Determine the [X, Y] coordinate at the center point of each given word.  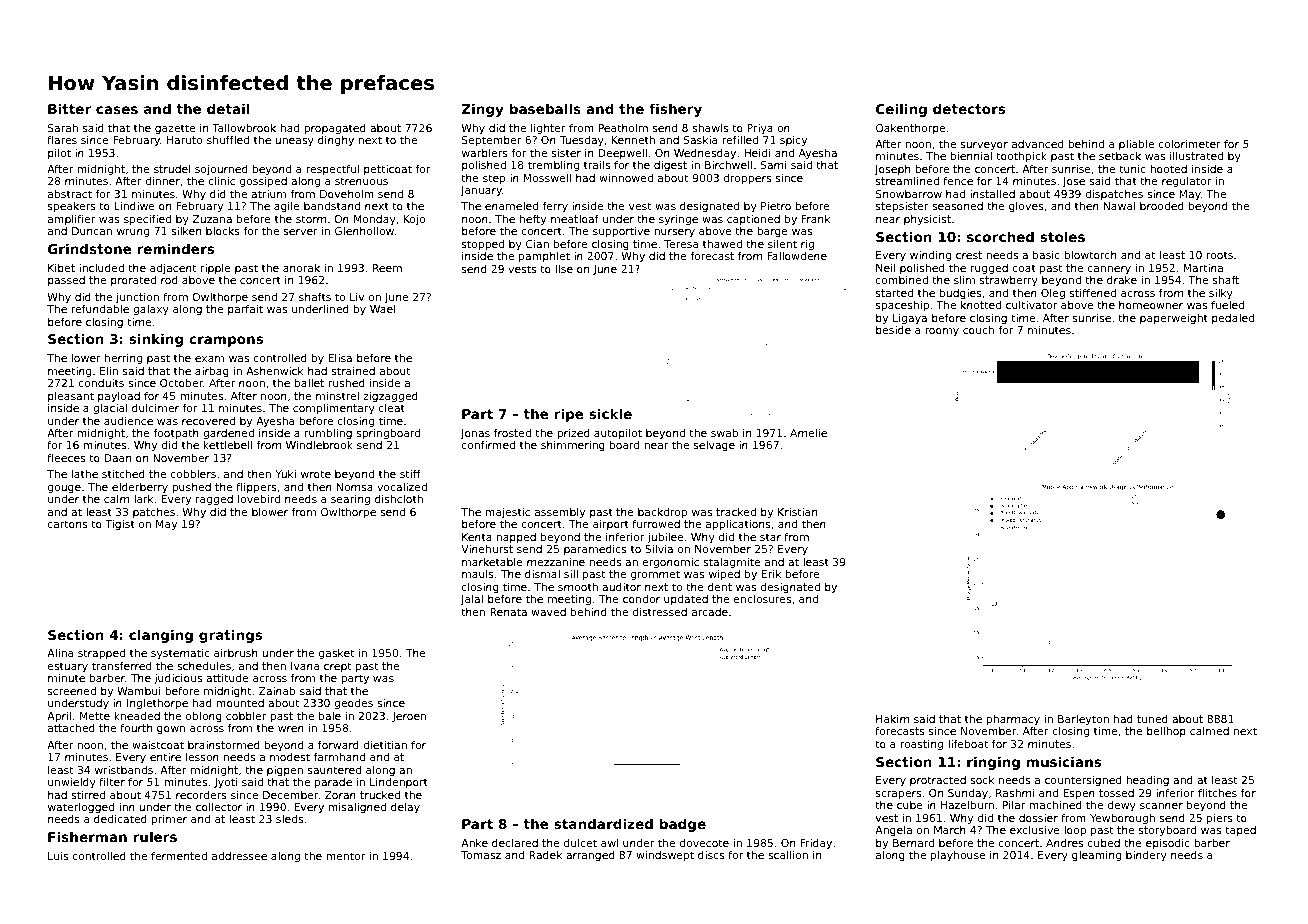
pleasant [71, 397]
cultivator [1031, 305]
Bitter [69, 108]
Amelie [808, 433]
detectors [969, 108]
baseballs [545, 108]
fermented [179, 856]
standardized [603, 823]
